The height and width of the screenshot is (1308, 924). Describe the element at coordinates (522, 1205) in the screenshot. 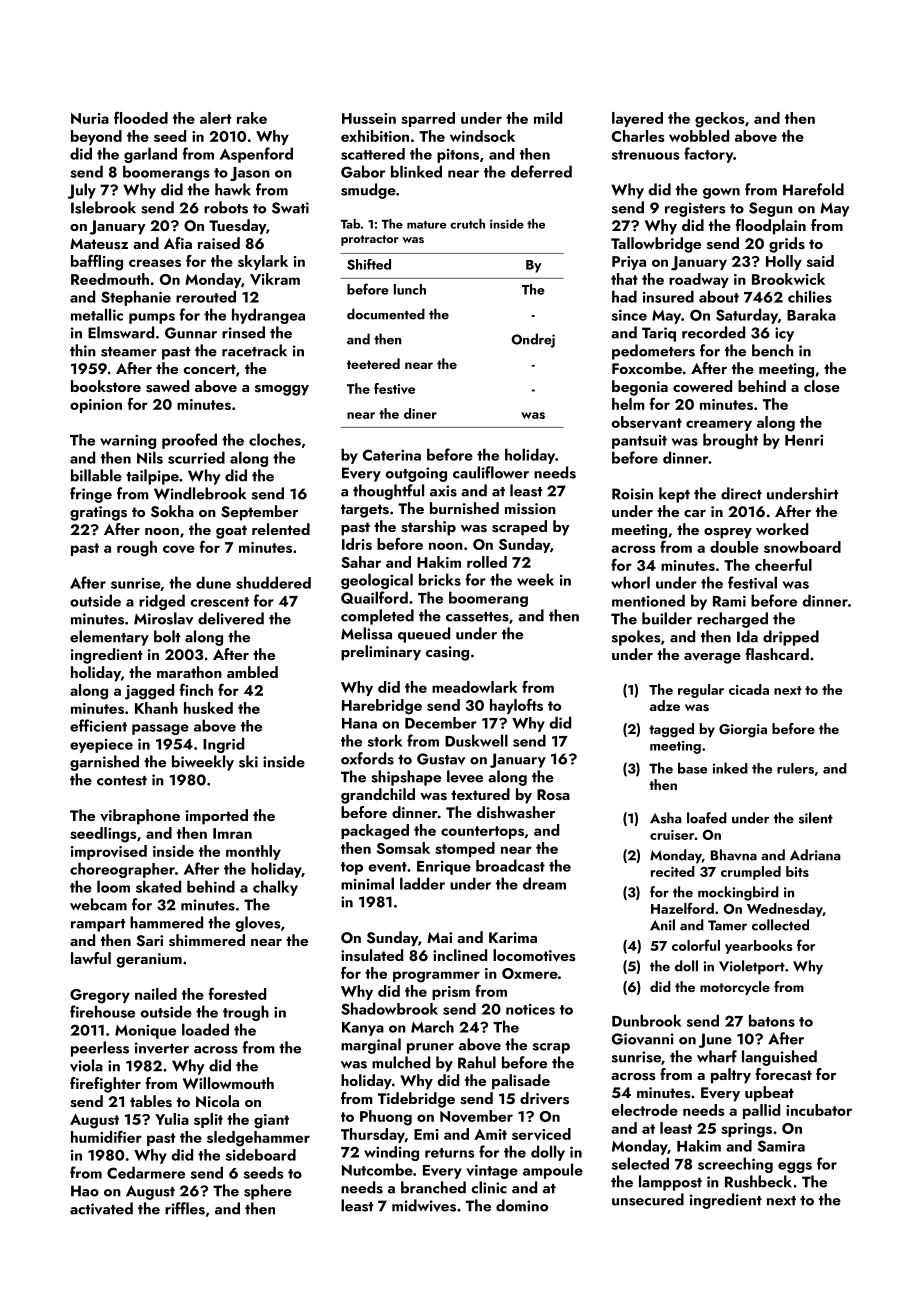

I see `domino` at that location.
